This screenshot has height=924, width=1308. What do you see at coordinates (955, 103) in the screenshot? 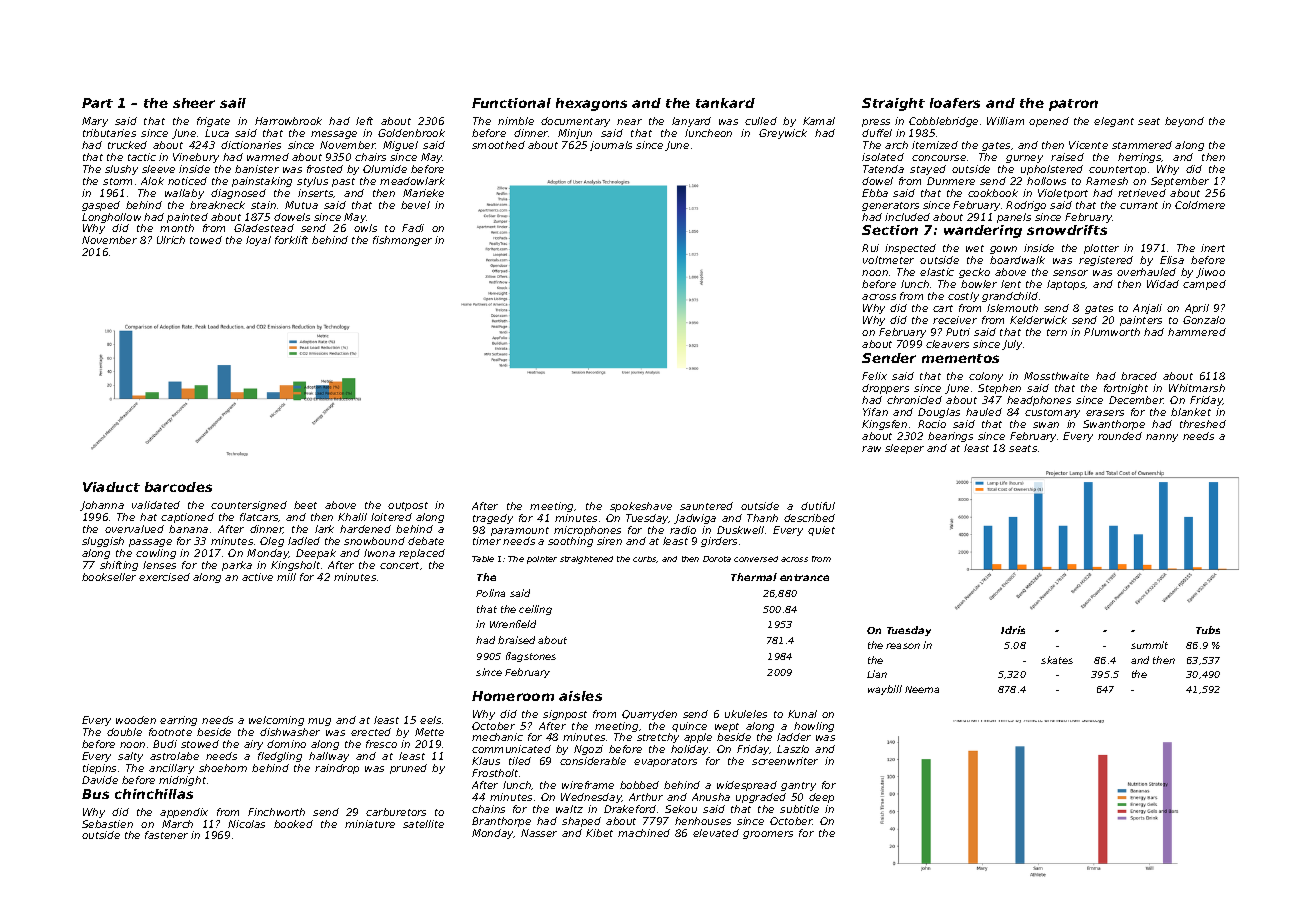
I see `loafers` at bounding box center [955, 103].
